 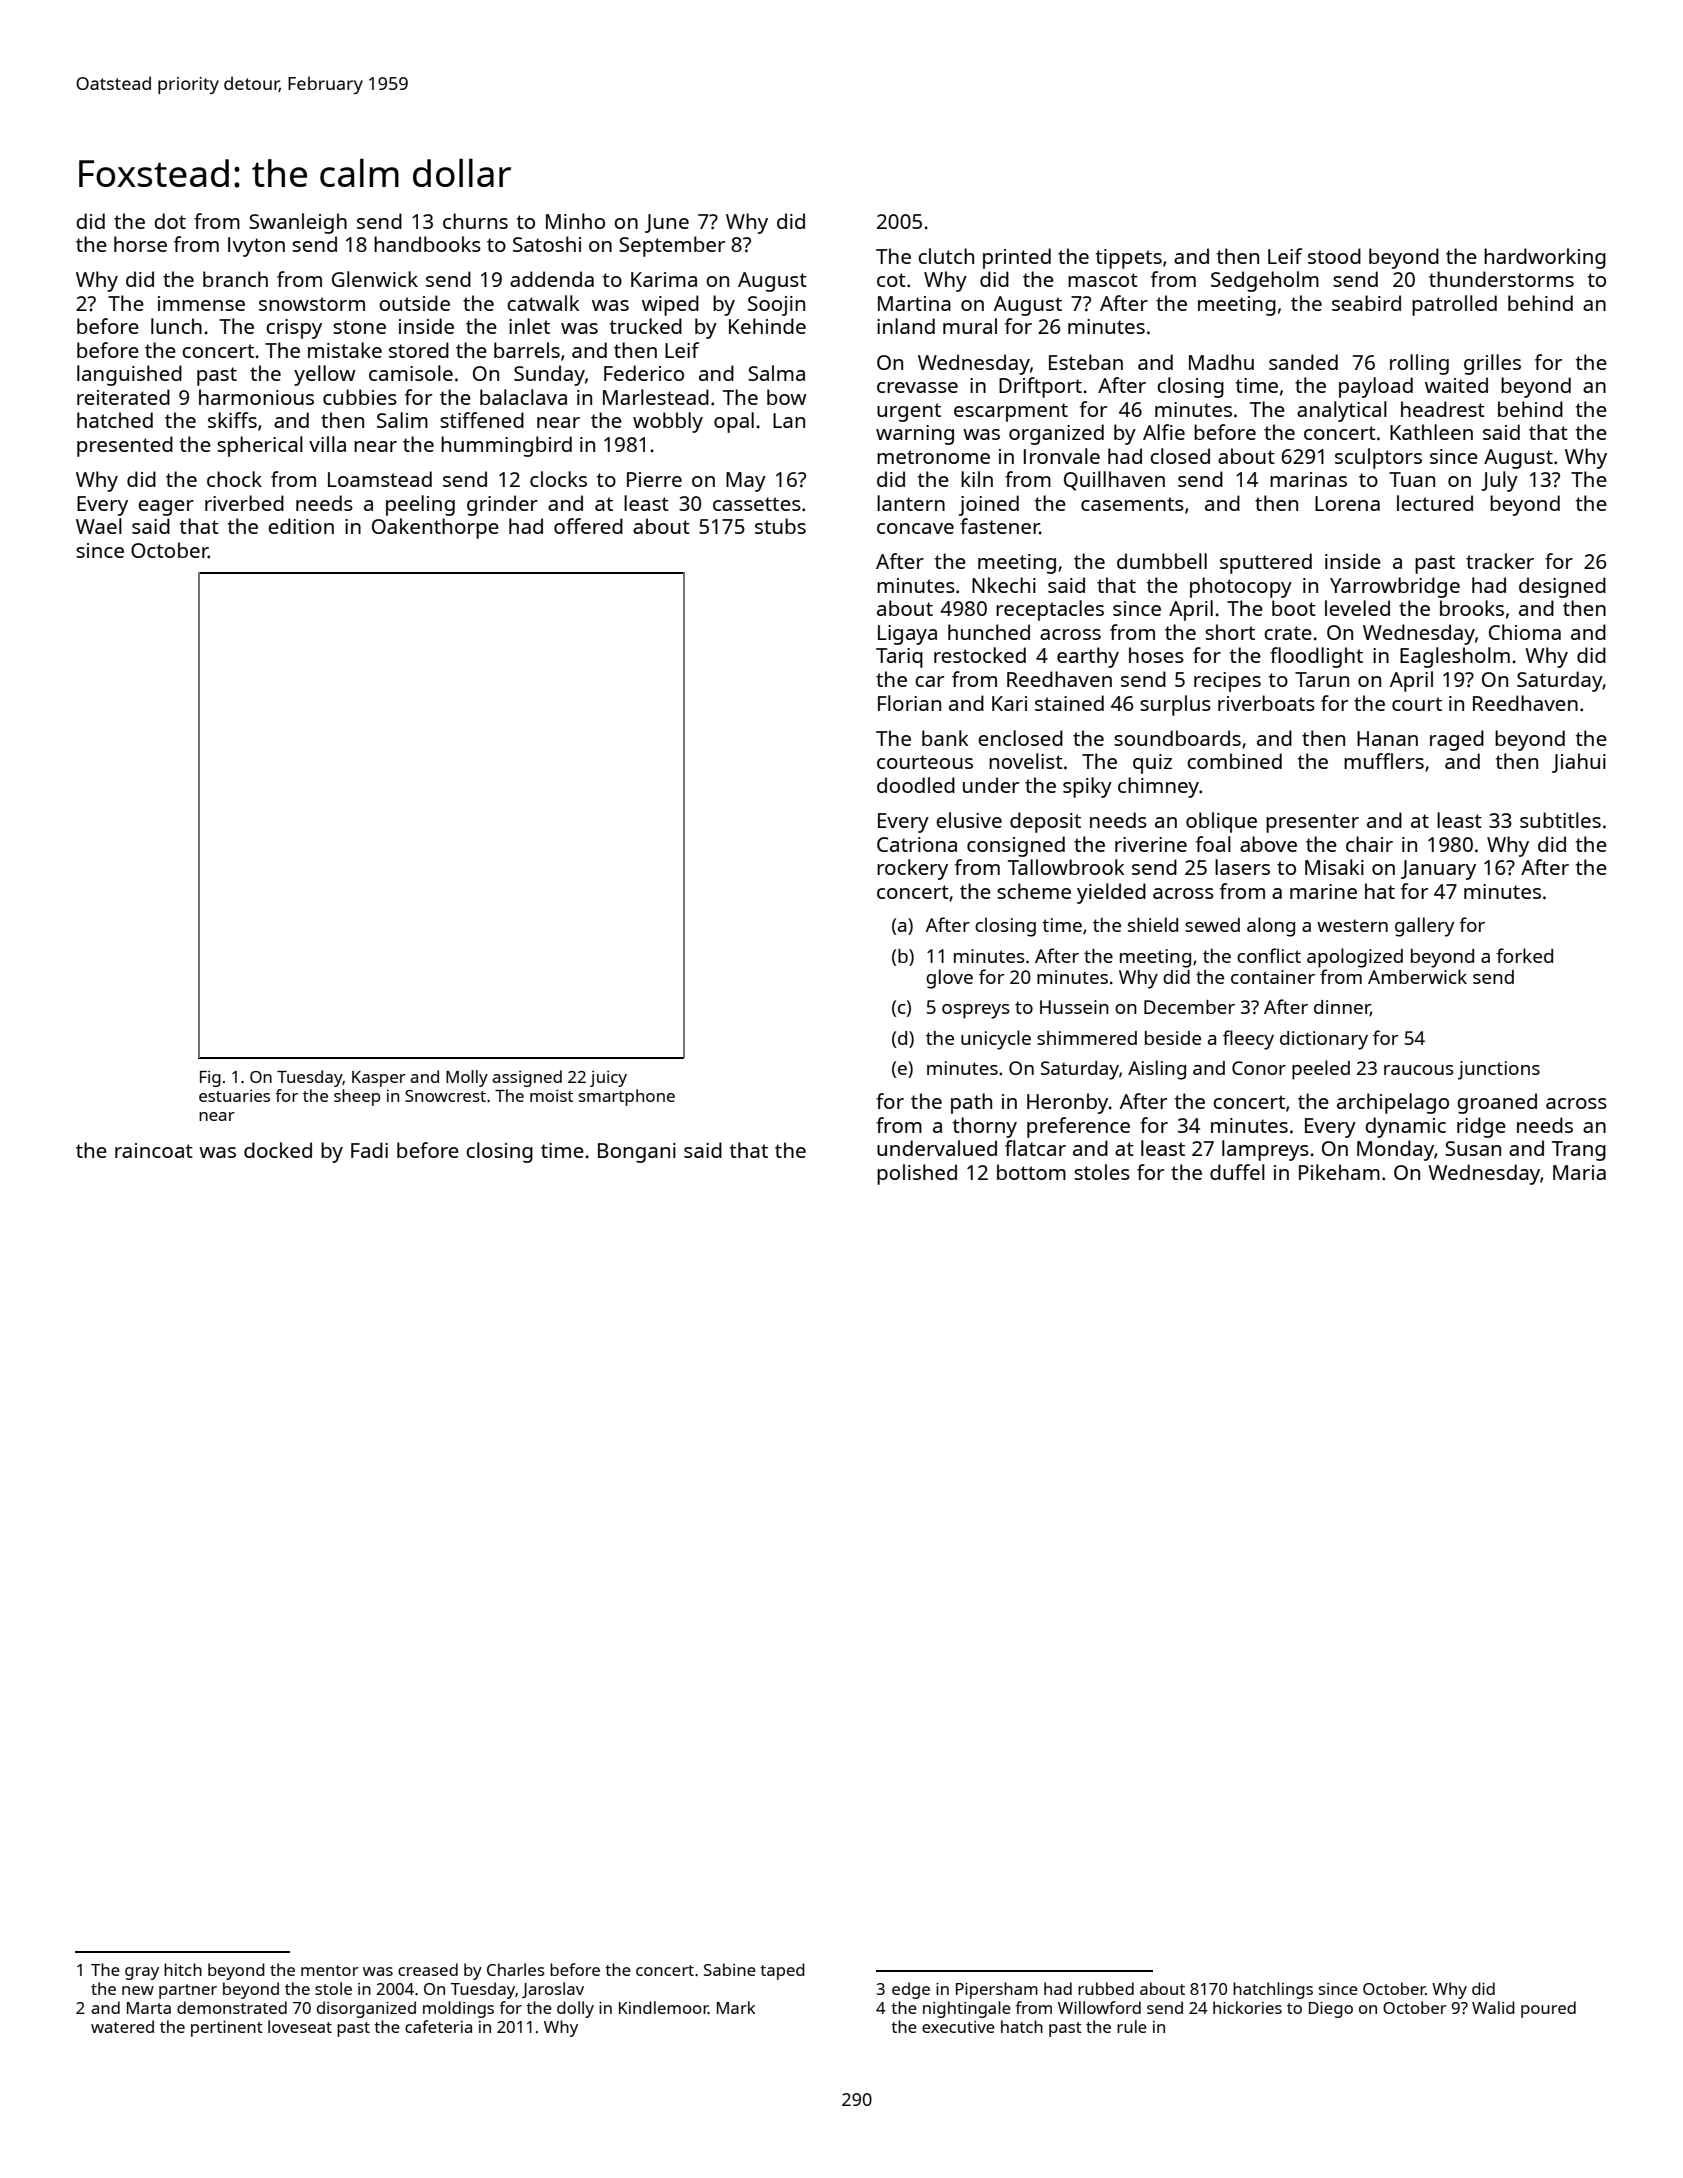 What do you see at coordinates (154, 1150) in the screenshot?
I see `raincoat` at bounding box center [154, 1150].
